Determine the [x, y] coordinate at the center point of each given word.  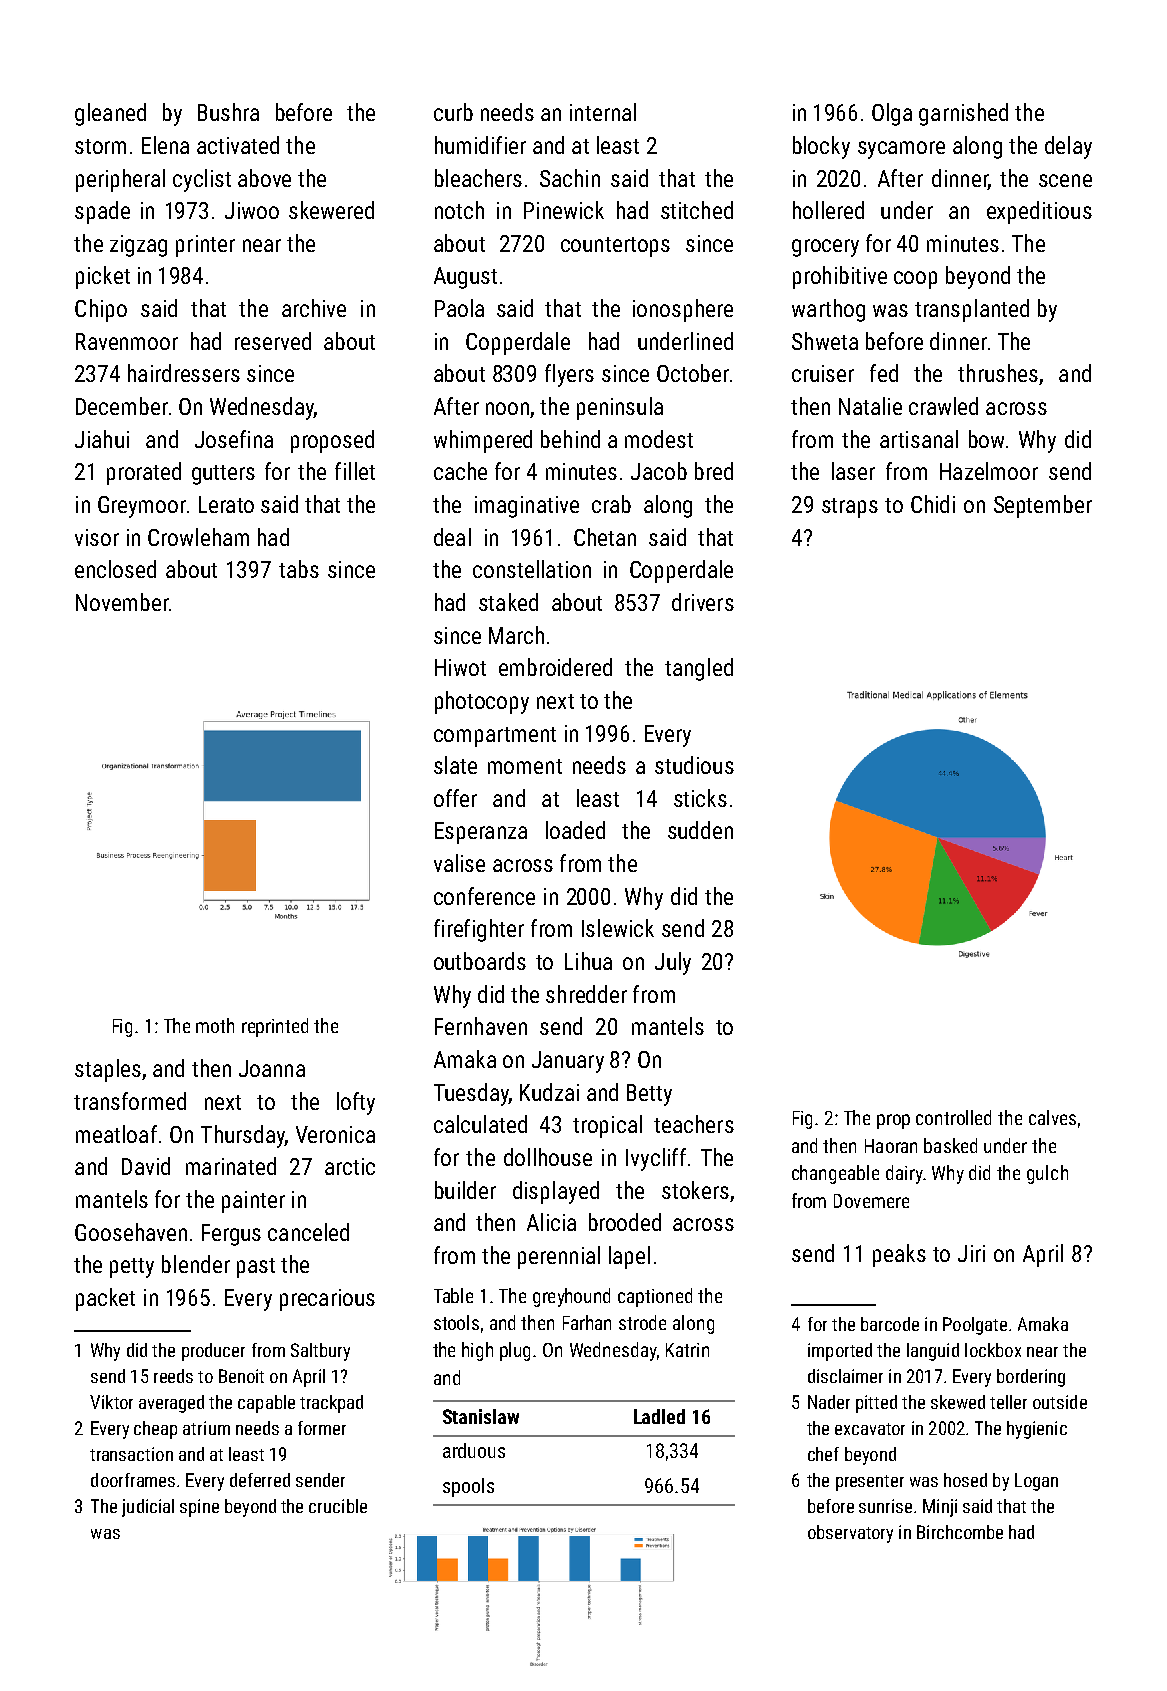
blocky [821, 147]
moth [215, 1025]
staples [108, 1070]
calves [1052, 1117]
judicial [148, 1508]
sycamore [901, 150]
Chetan [605, 537]
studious [694, 765]
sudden [700, 830]
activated [238, 145]
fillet [355, 471]
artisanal [919, 439]
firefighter [479, 930]
